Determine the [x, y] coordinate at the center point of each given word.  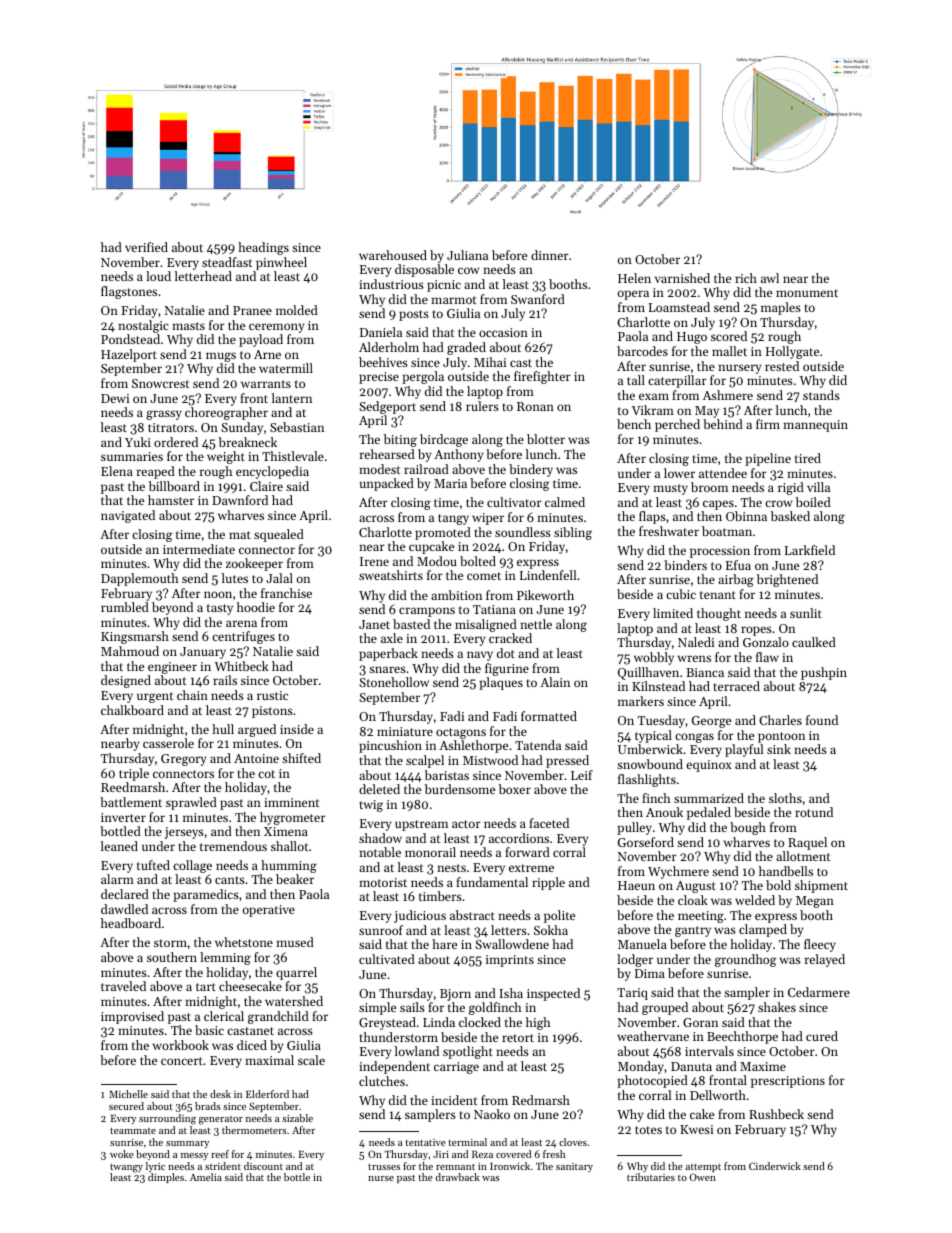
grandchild [278, 1017]
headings [263, 248]
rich [746, 278]
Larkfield [810, 550]
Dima [650, 973]
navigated [128, 516]
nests [451, 868]
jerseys [184, 833]
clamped [763, 930]
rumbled [125, 607]
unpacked [387, 484]
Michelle [128, 1094]
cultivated [387, 959]
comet [484, 576]
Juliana [467, 255]
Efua [738, 565]
